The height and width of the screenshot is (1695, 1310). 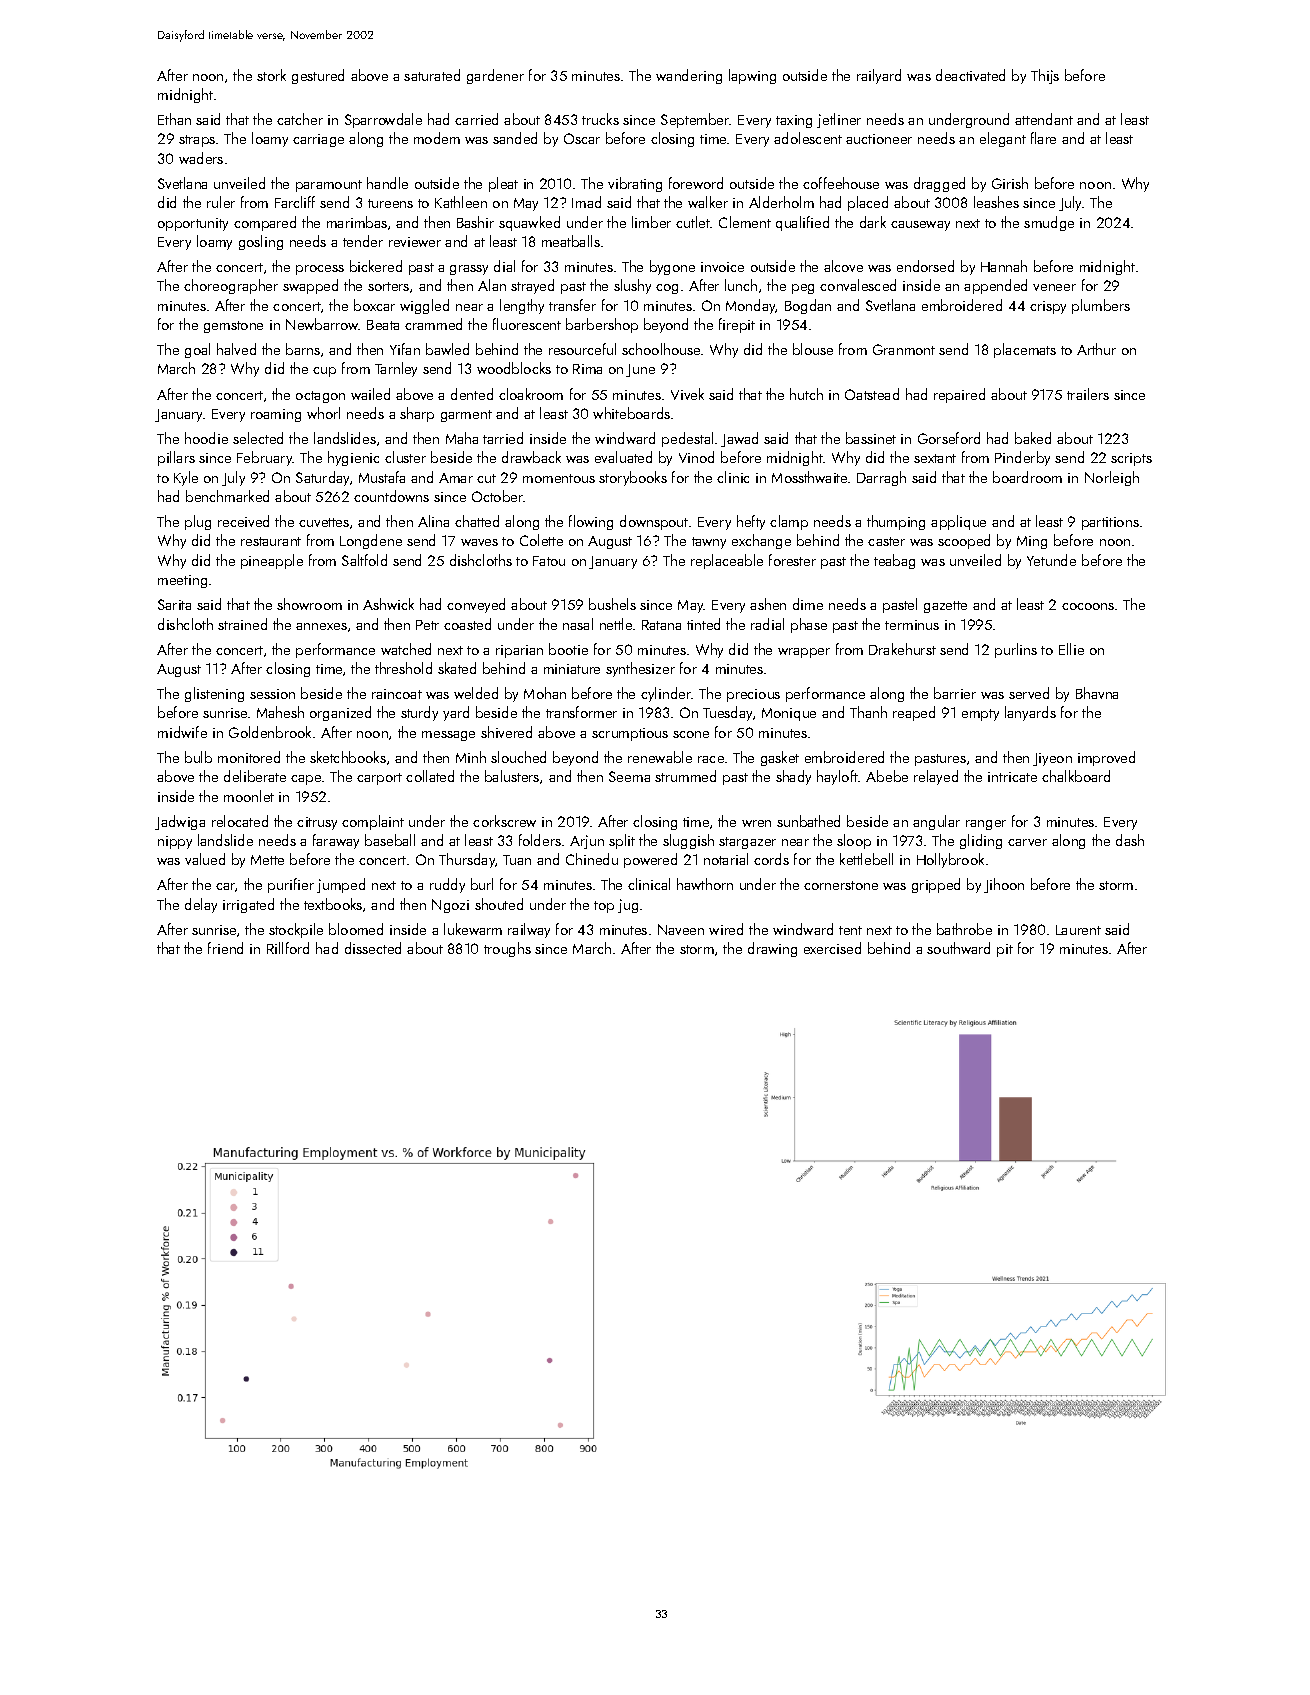 What do you see at coordinates (850, 930) in the screenshot?
I see `tent` at bounding box center [850, 930].
